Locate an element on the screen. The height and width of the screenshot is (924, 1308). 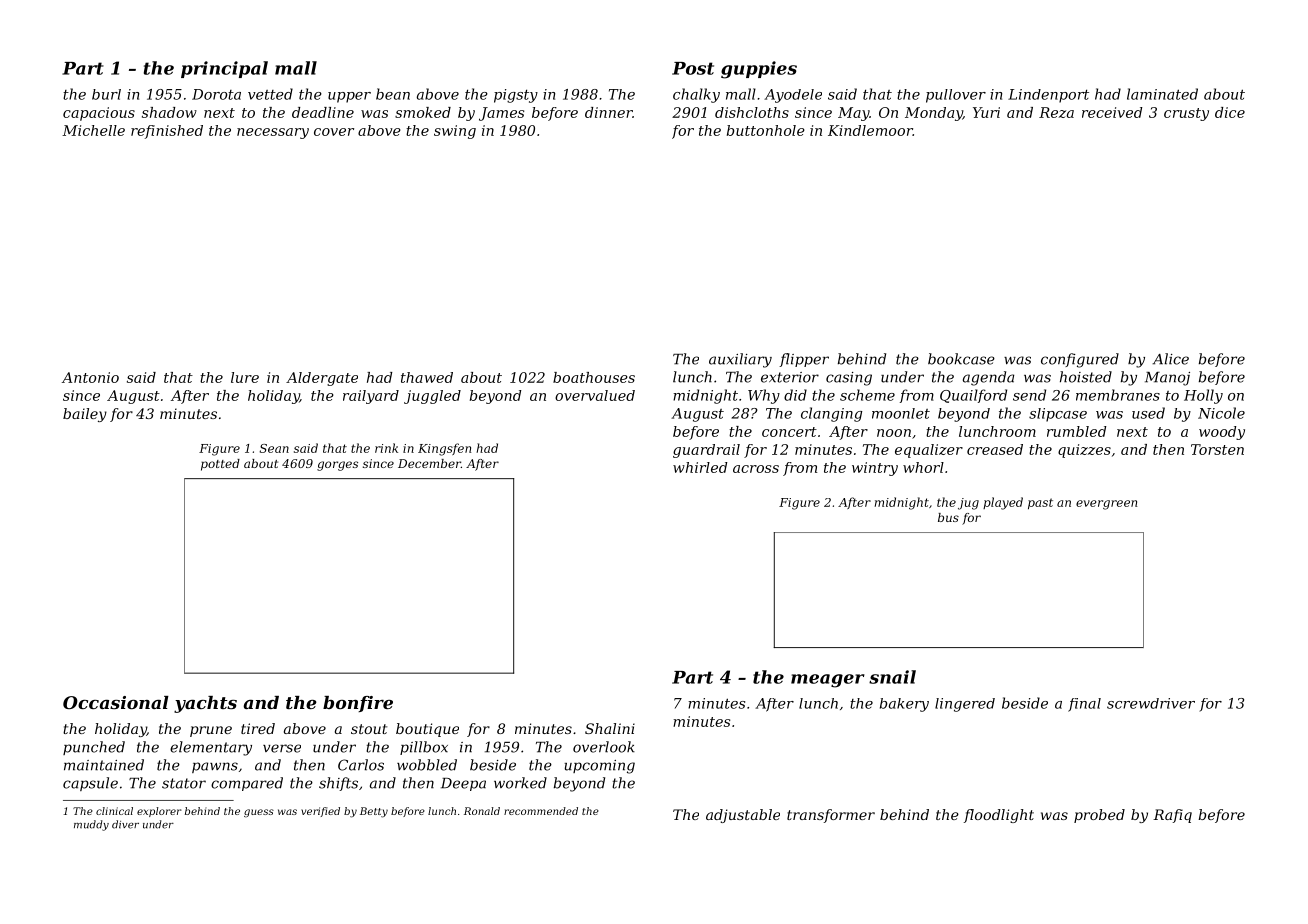
upcoming is located at coordinates (599, 767).
